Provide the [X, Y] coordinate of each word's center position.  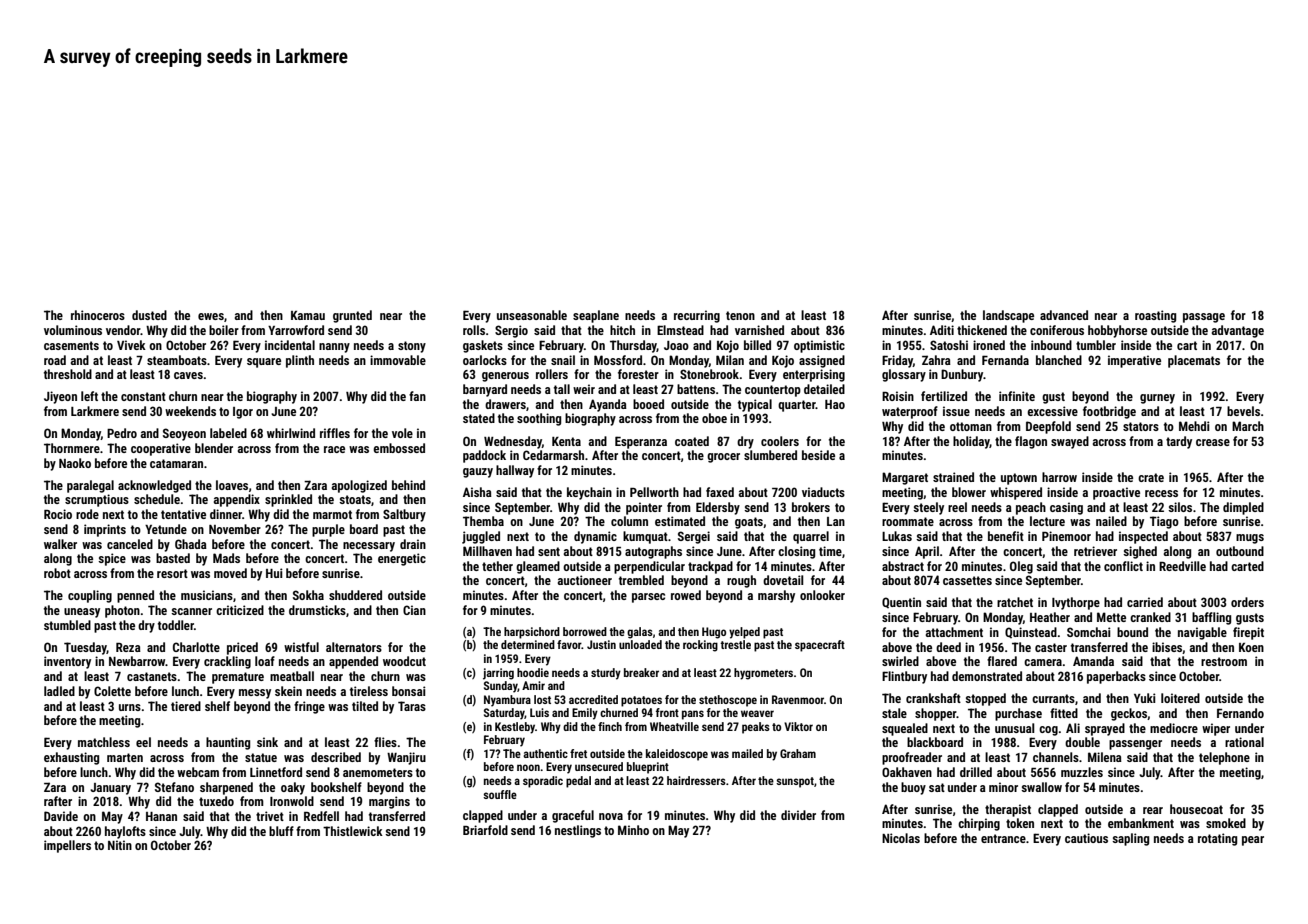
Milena [1105, 757]
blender [214, 448]
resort [172, 573]
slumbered [770, 455]
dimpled [1243, 508]
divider [798, 815]
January [110, 789]
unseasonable [532, 315]
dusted [149, 315]
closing [796, 552]
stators [1141, 426]
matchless [104, 742]
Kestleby [515, 728]
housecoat [1196, 809]
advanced [1064, 315]
